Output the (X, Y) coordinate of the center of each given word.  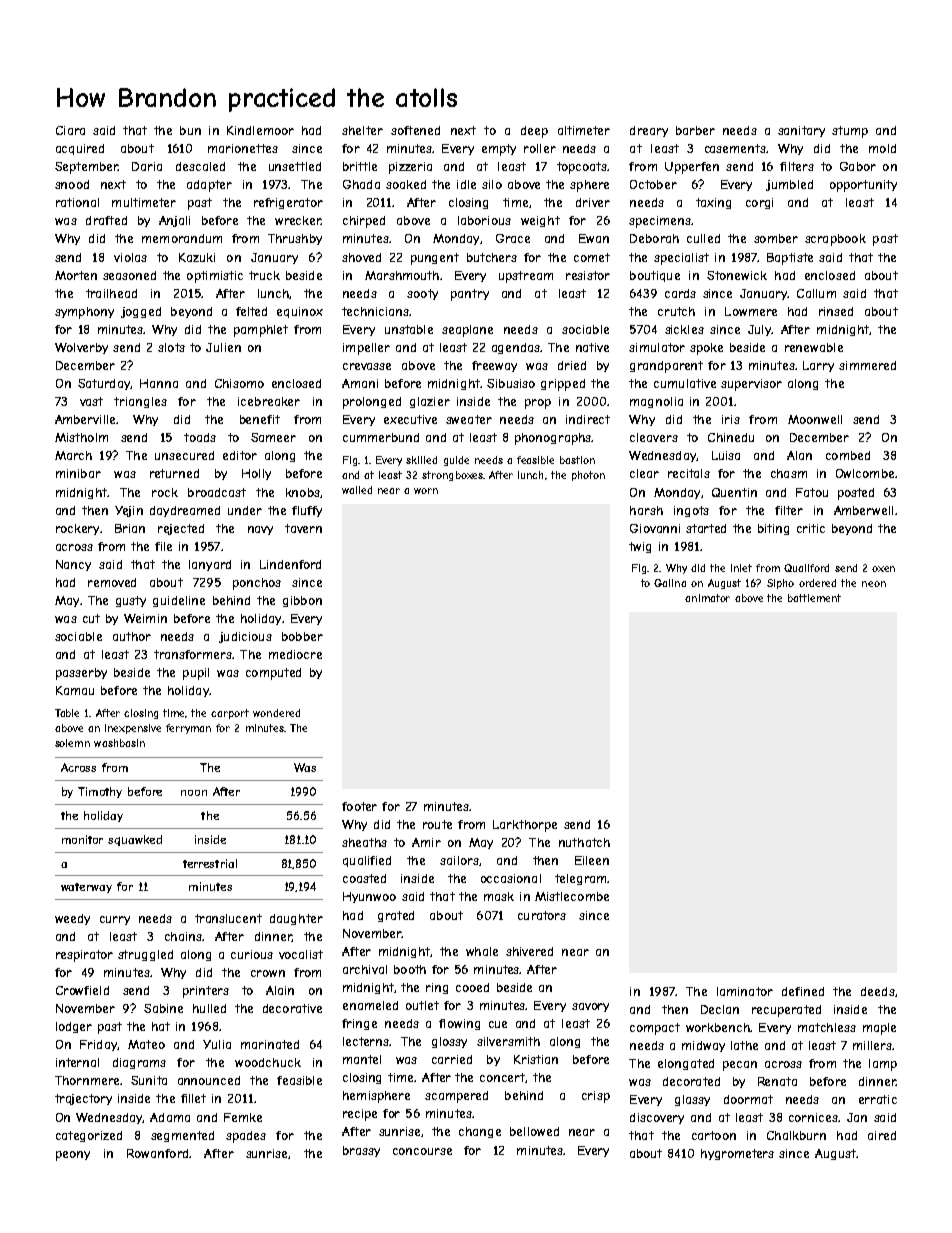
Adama (170, 1117)
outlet (422, 1005)
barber (695, 130)
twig (640, 547)
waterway (86, 888)
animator (707, 598)
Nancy (73, 565)
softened (415, 130)
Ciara (70, 130)
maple (879, 1029)
